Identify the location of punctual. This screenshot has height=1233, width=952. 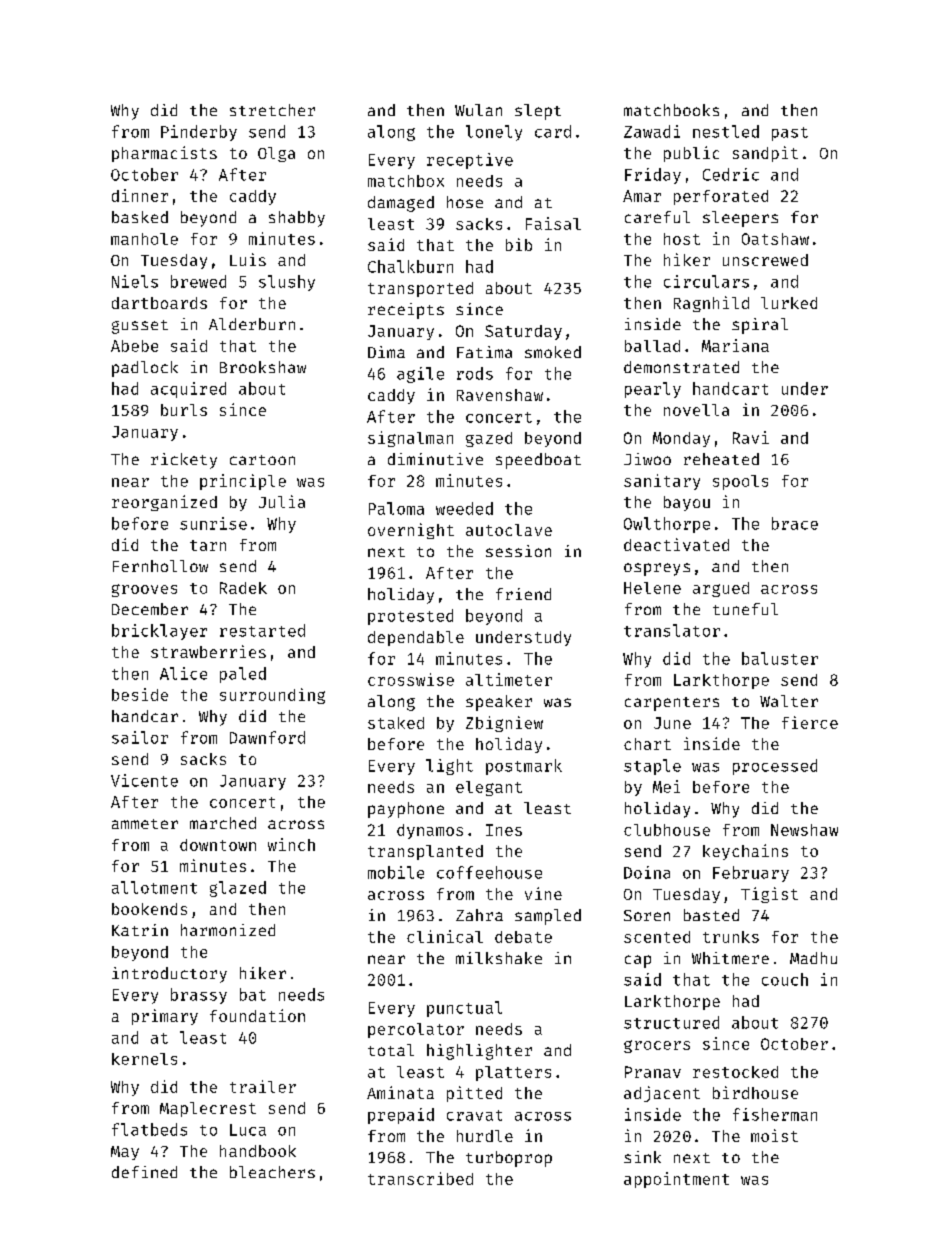
(464, 1009).
